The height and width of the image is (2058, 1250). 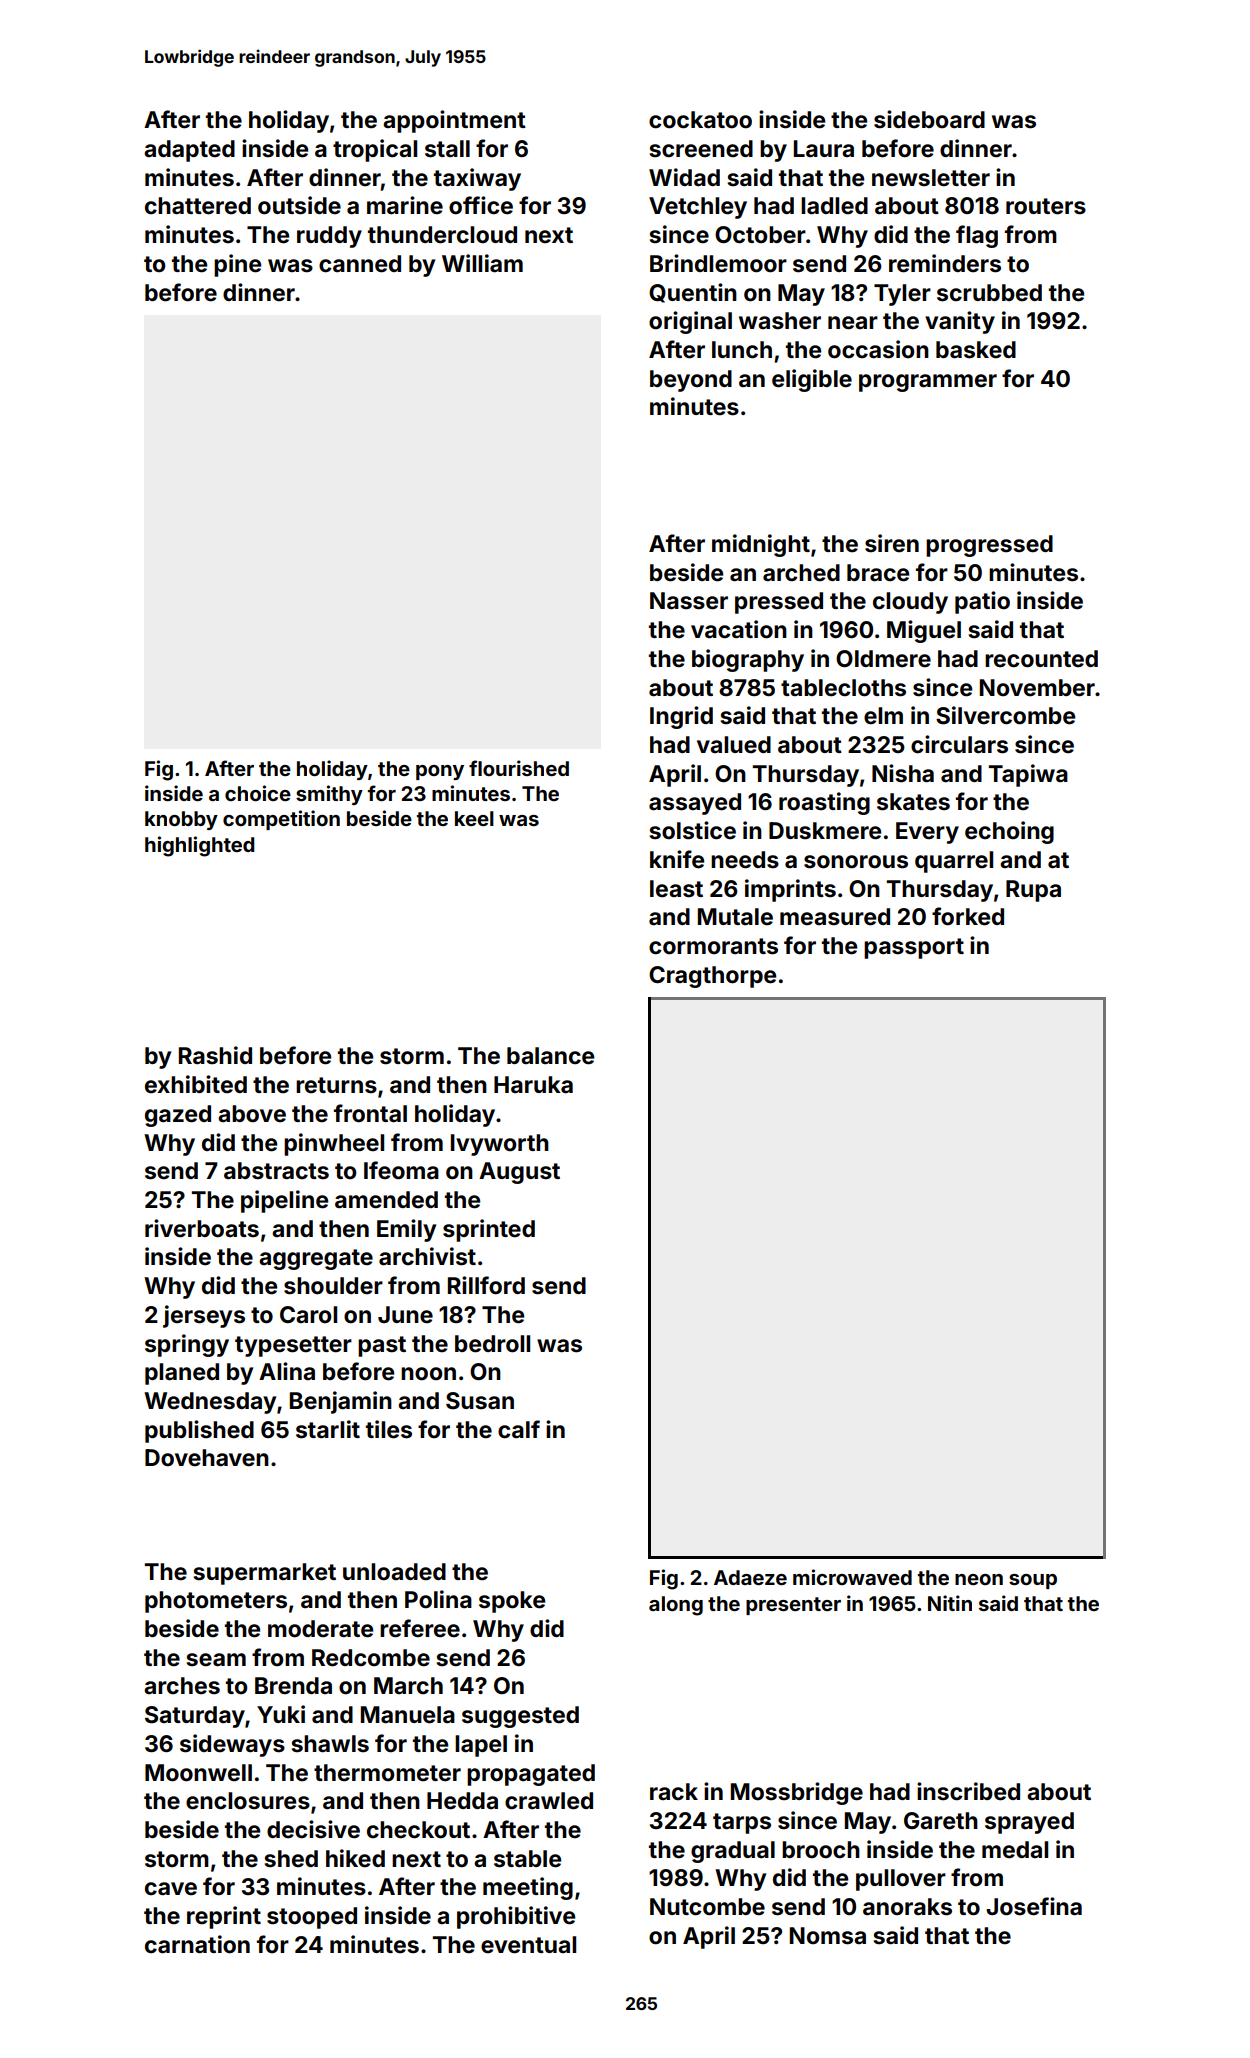 What do you see at coordinates (750, 1577) in the image?
I see `Adaeze` at bounding box center [750, 1577].
